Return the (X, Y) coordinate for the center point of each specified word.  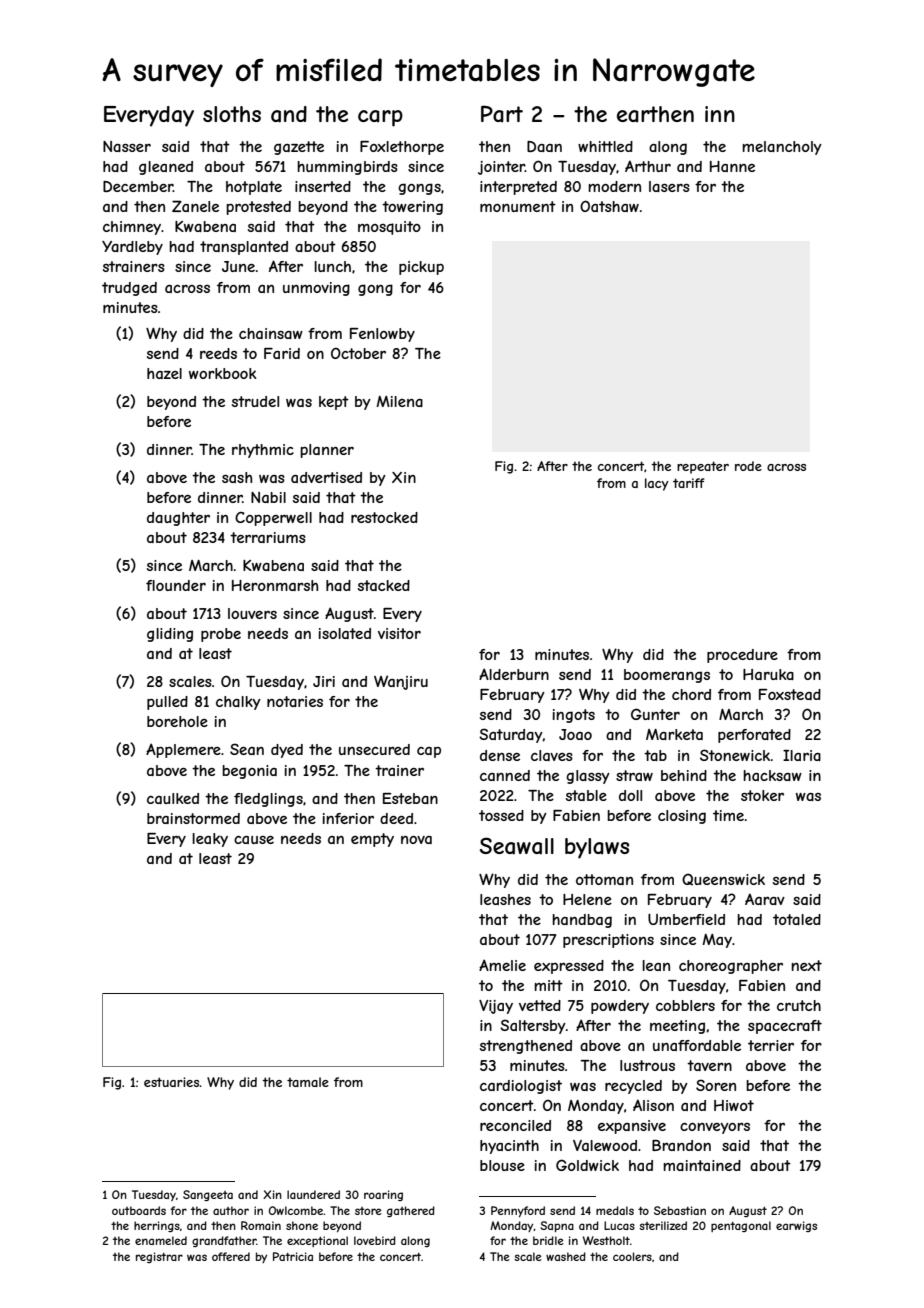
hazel (164, 373)
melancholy (782, 148)
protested (258, 208)
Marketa (674, 734)
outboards (139, 1210)
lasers (669, 186)
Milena (400, 401)
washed (566, 1256)
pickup (421, 268)
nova (416, 840)
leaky (210, 840)
